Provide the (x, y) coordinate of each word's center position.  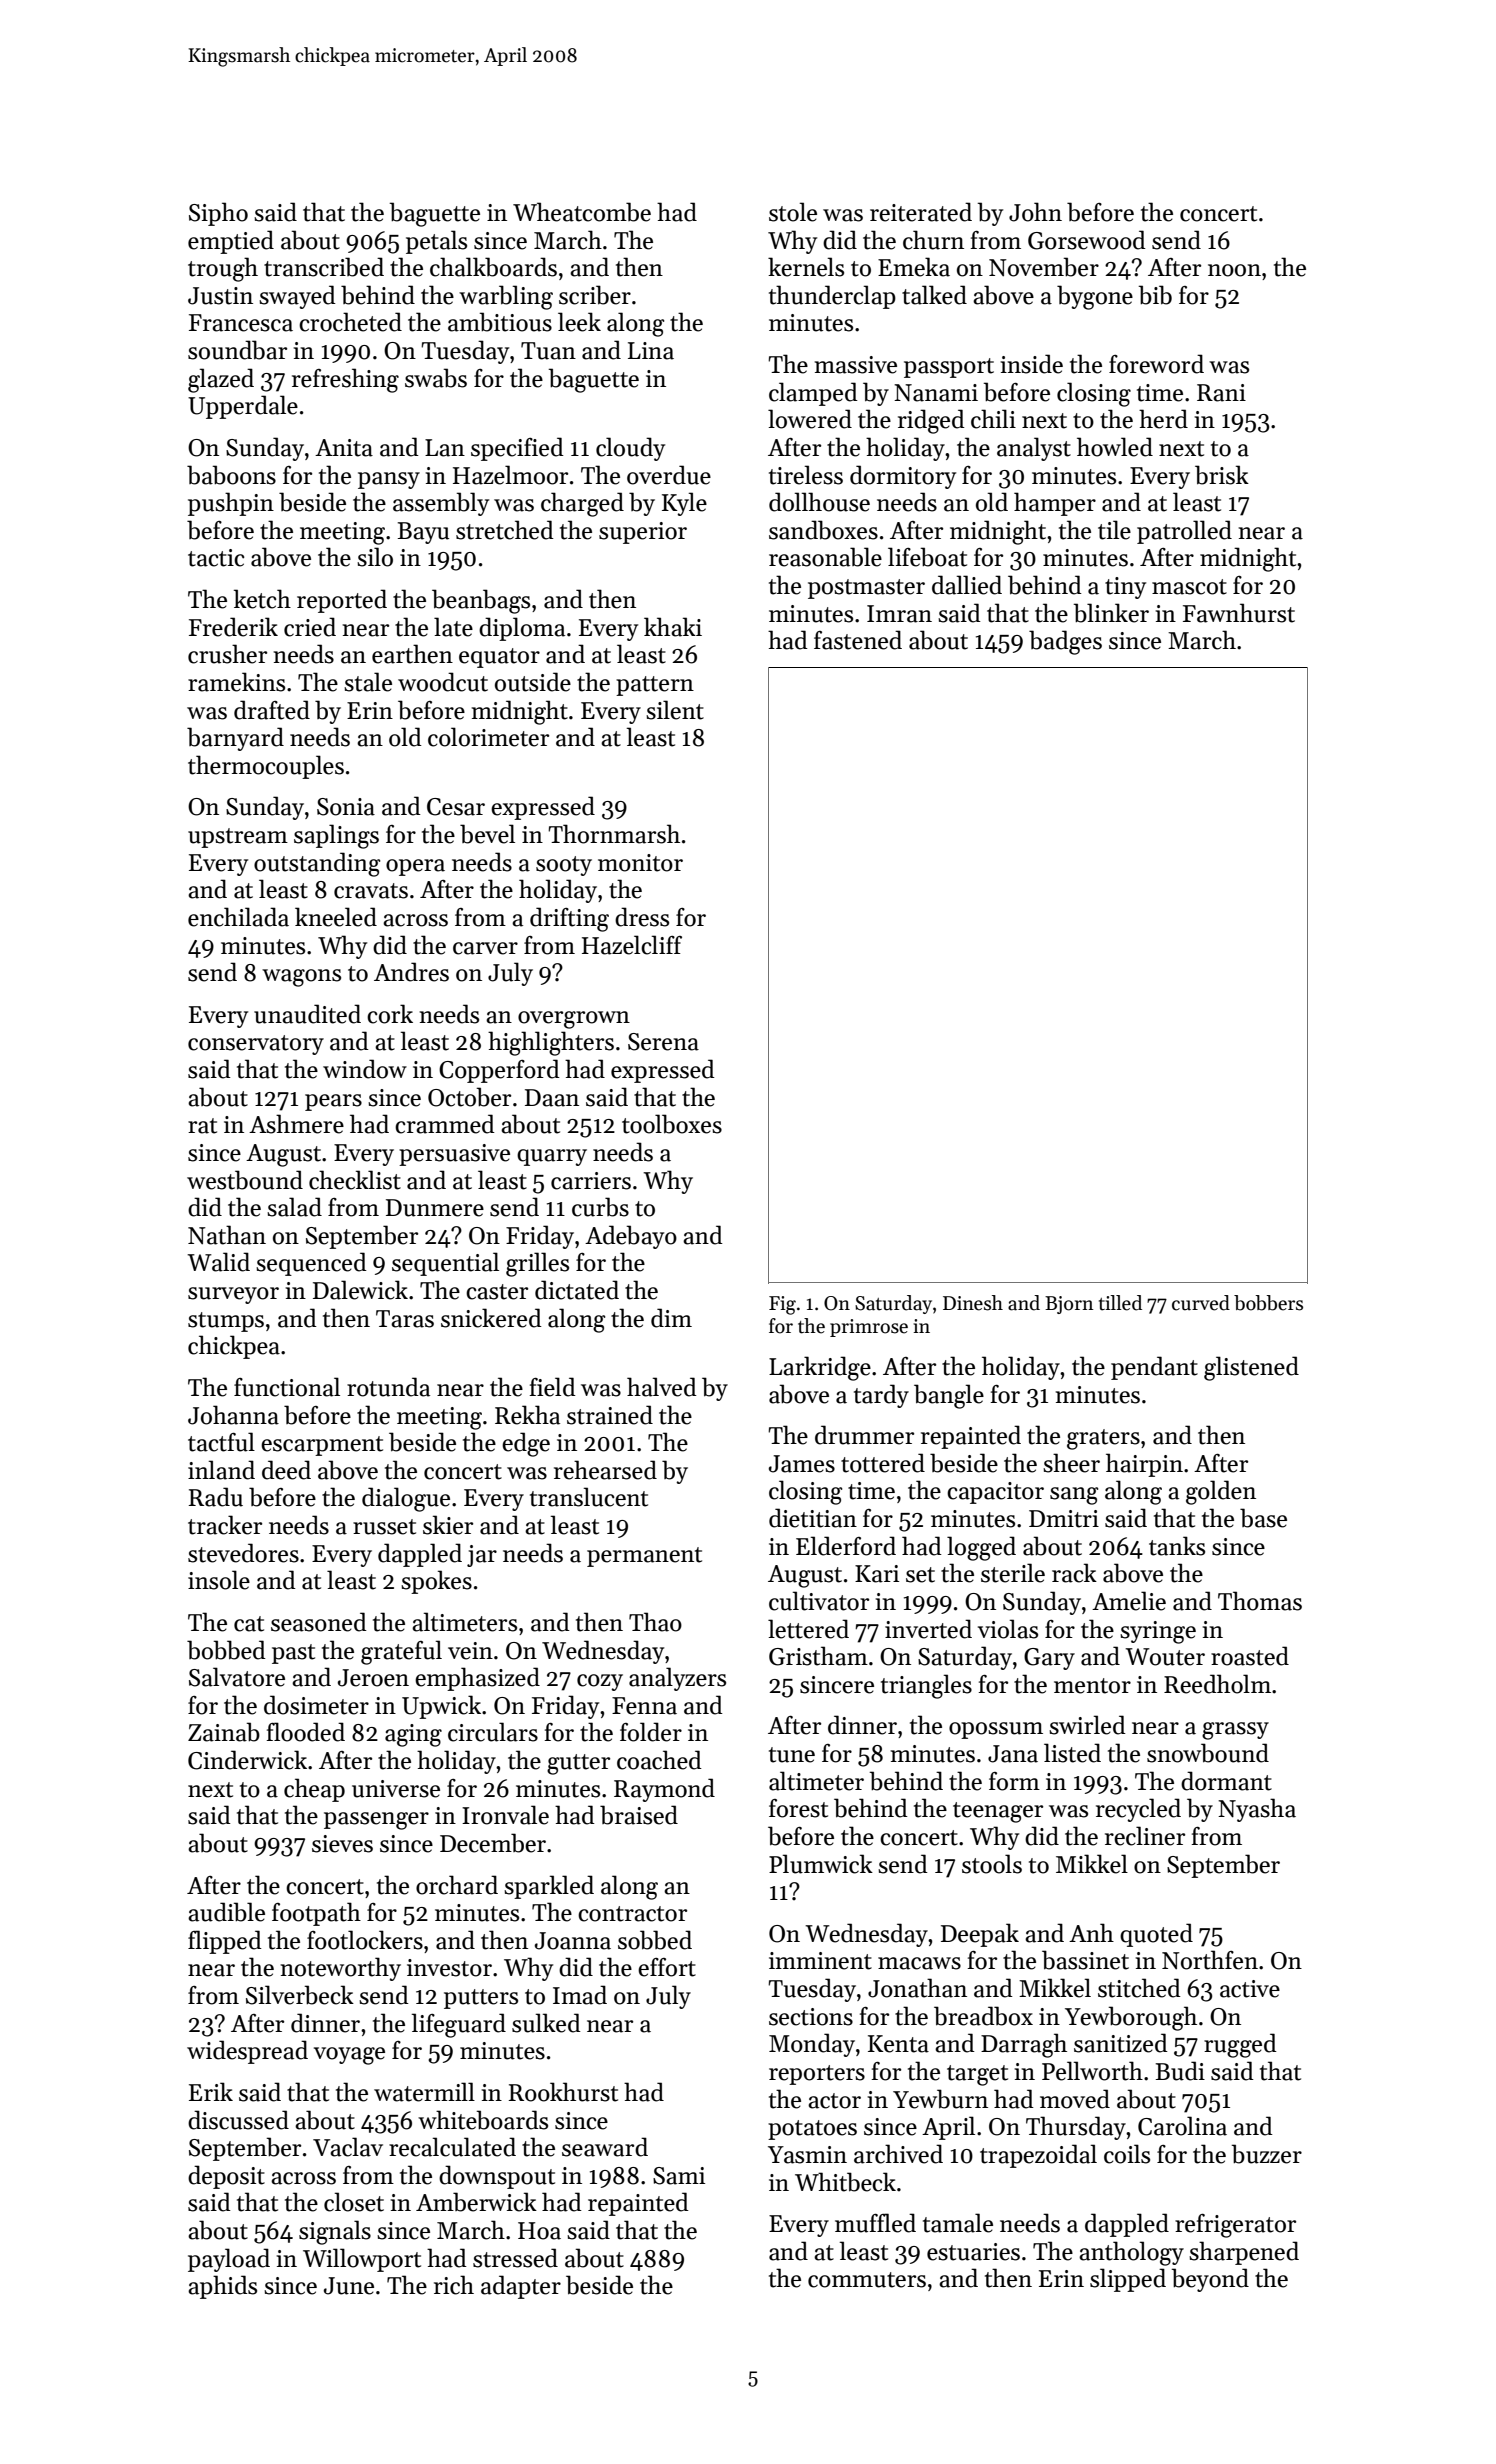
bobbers (1268, 1303)
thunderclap (832, 297)
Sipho (218, 214)
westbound (245, 1180)
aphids (222, 2287)
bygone (1095, 297)
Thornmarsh (614, 834)
